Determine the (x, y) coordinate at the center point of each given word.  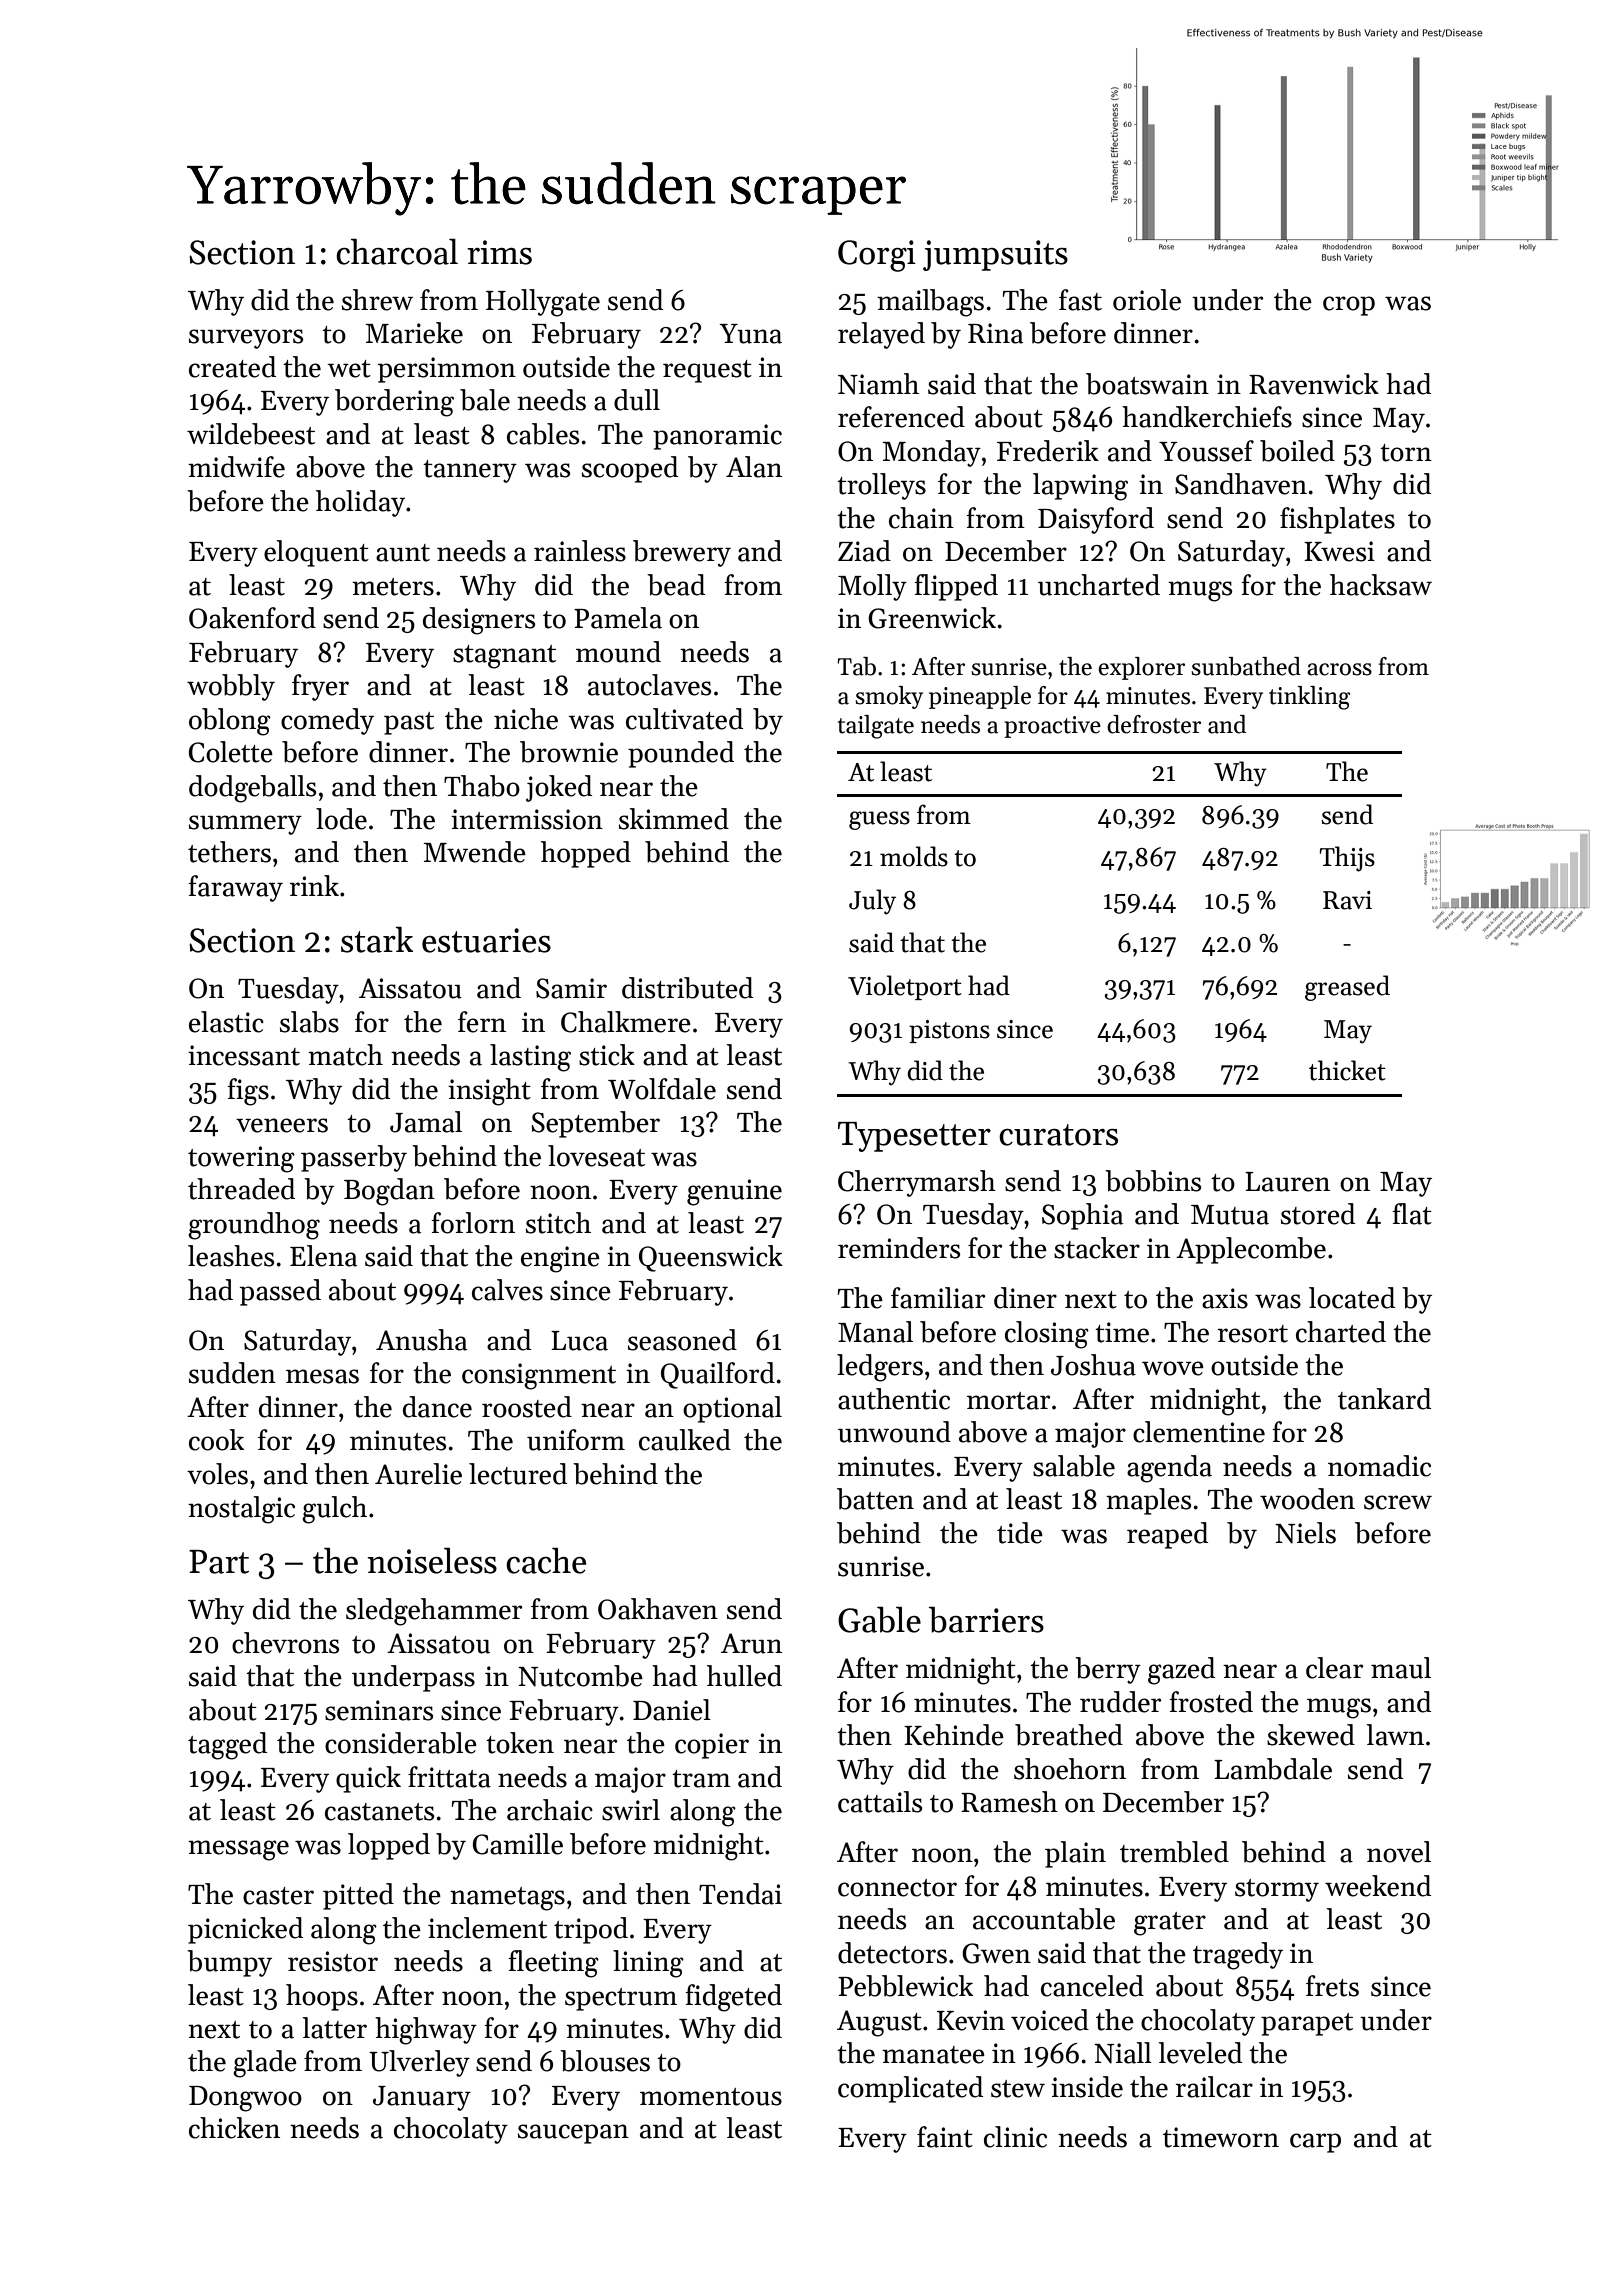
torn (1406, 453)
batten (875, 1499)
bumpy (229, 1963)
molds (914, 856)
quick (368, 1779)
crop (1349, 306)
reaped (1167, 1535)
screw (1398, 1502)
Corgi (877, 256)
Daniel (672, 1710)
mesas (322, 1376)
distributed (687, 988)
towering (241, 1159)
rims (499, 252)
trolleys (881, 486)
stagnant (504, 657)
